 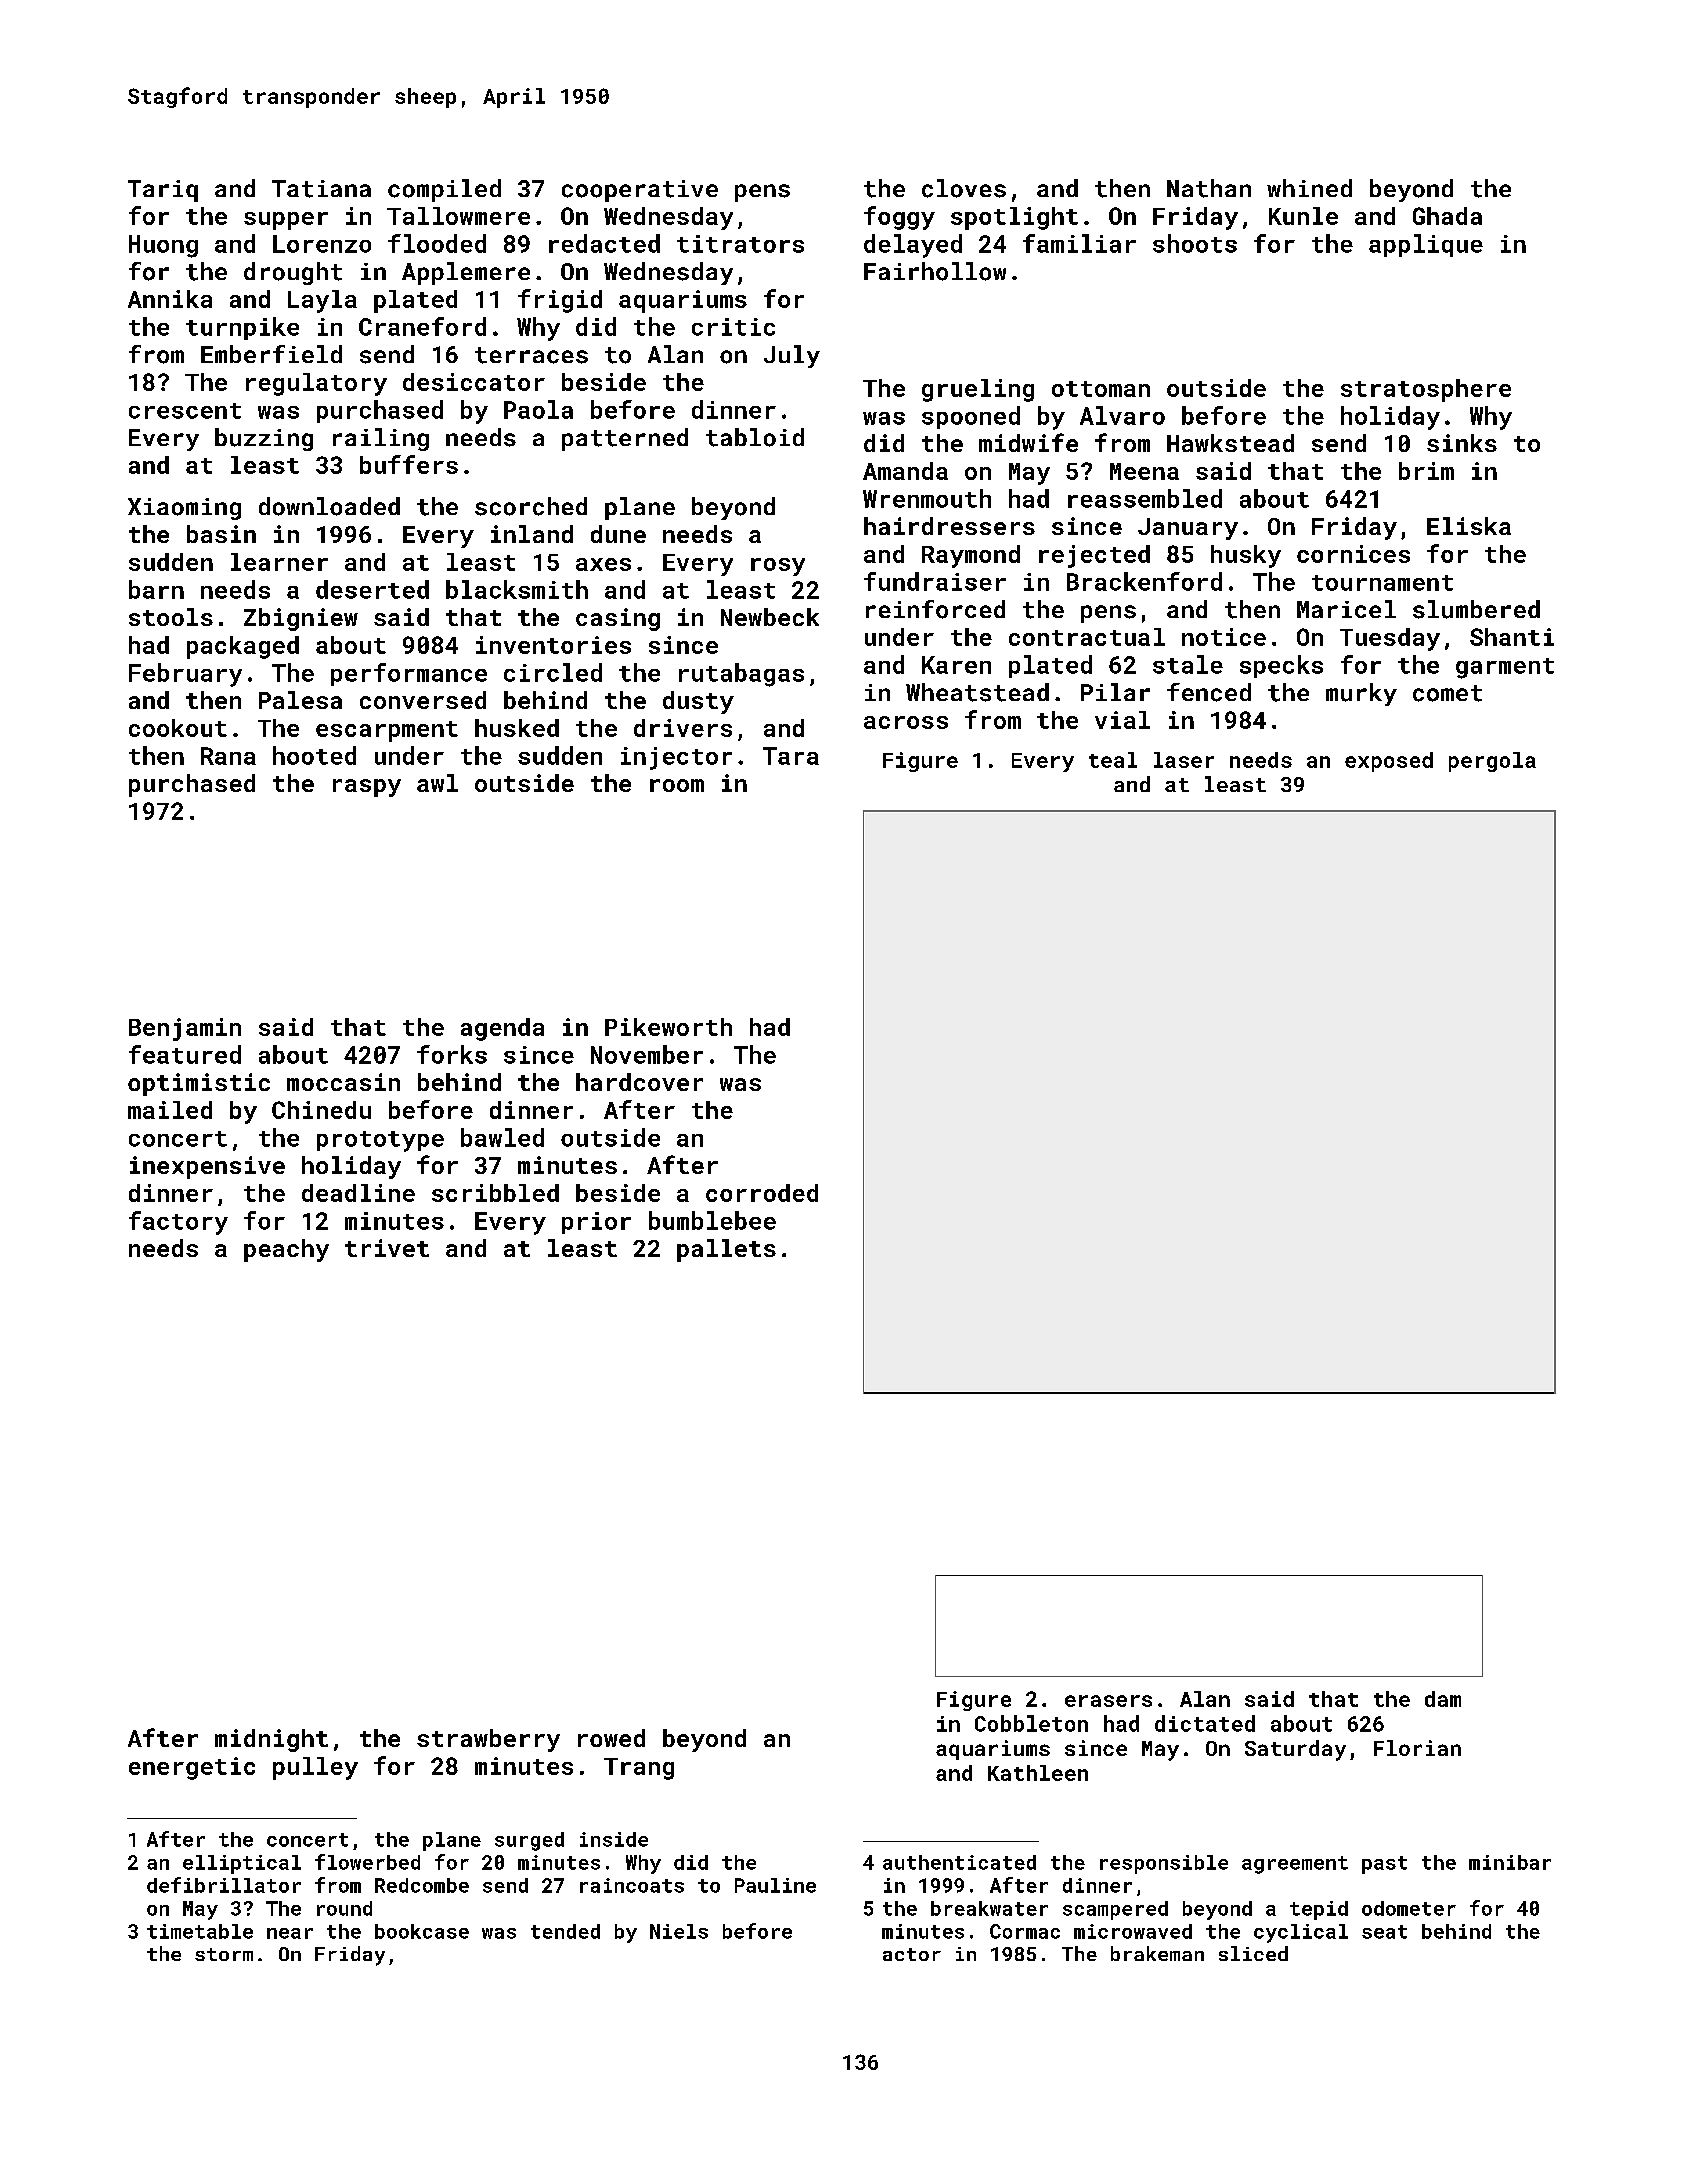 What do you see at coordinates (1443, 1699) in the page?
I see `dam` at bounding box center [1443, 1699].
